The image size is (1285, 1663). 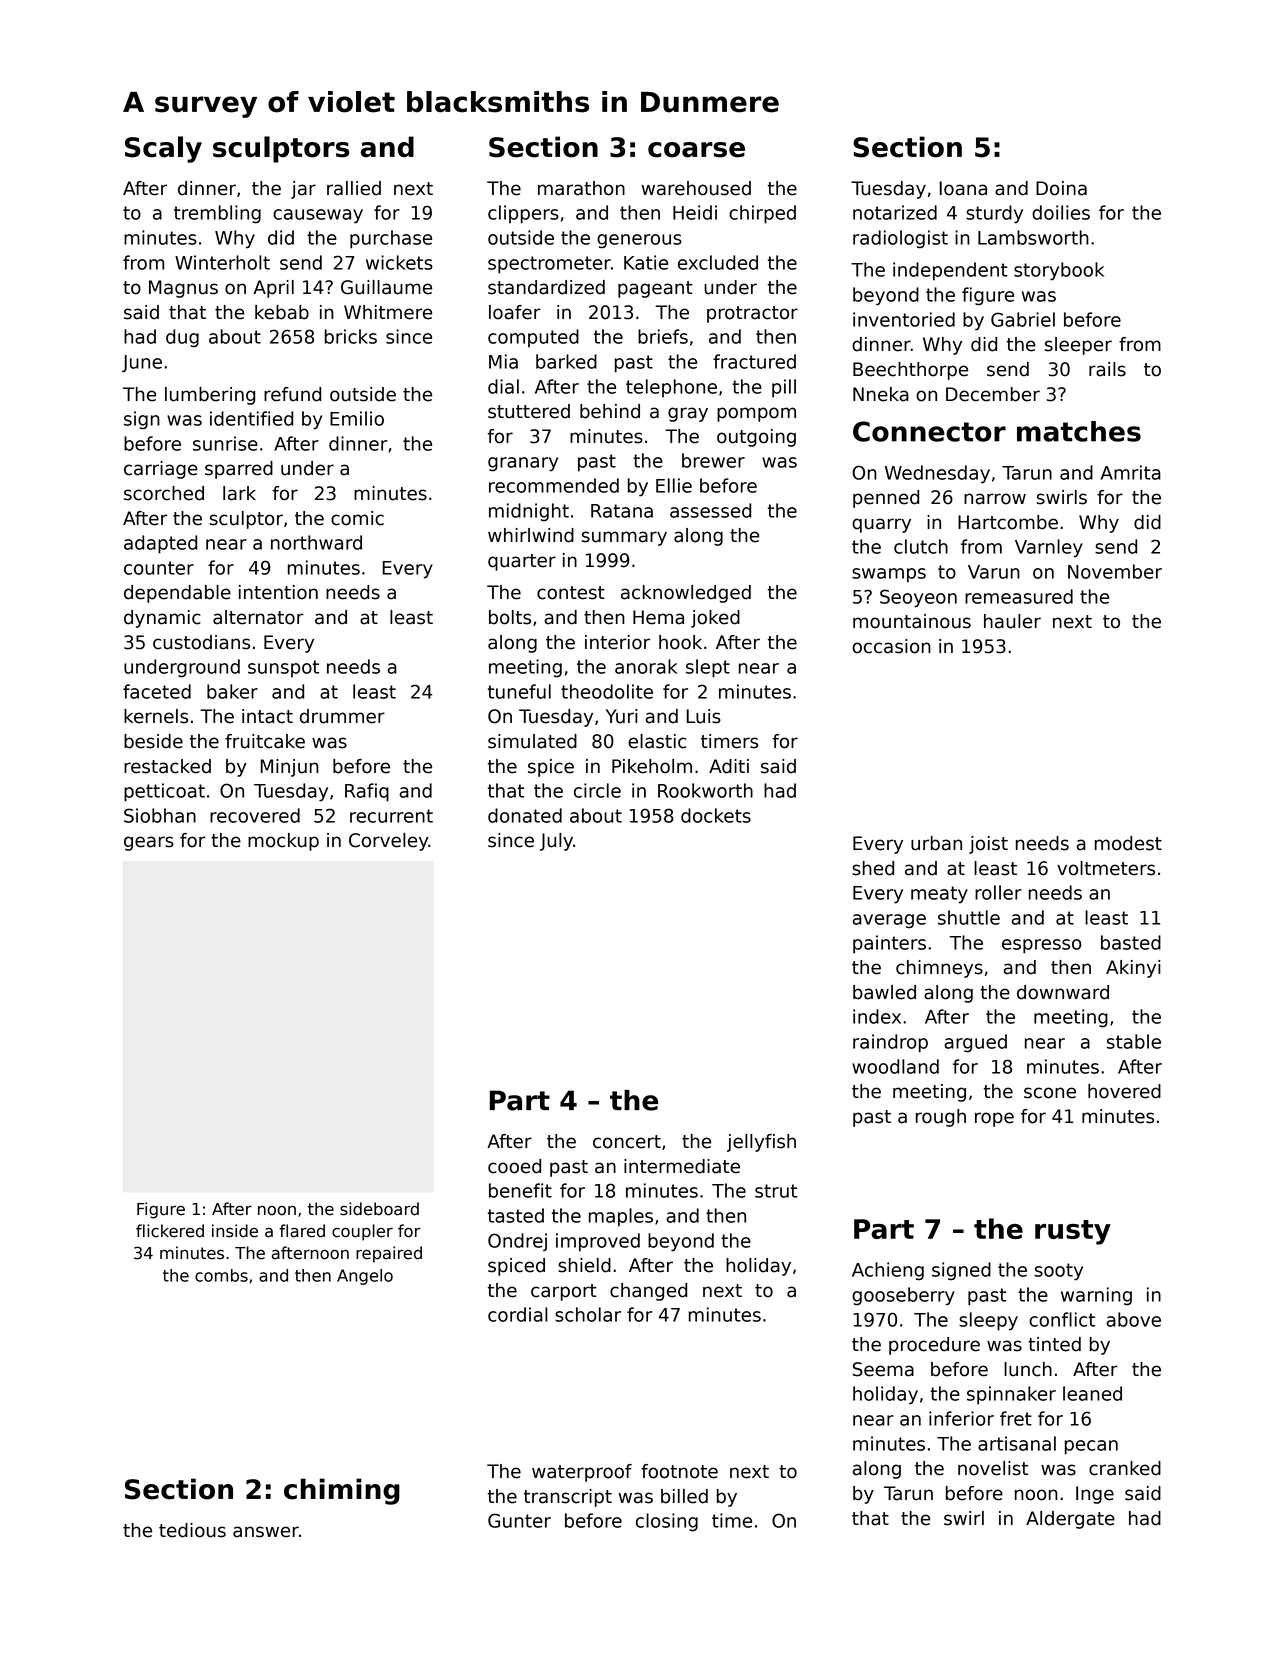 I want to click on quarter, so click(x=522, y=562).
